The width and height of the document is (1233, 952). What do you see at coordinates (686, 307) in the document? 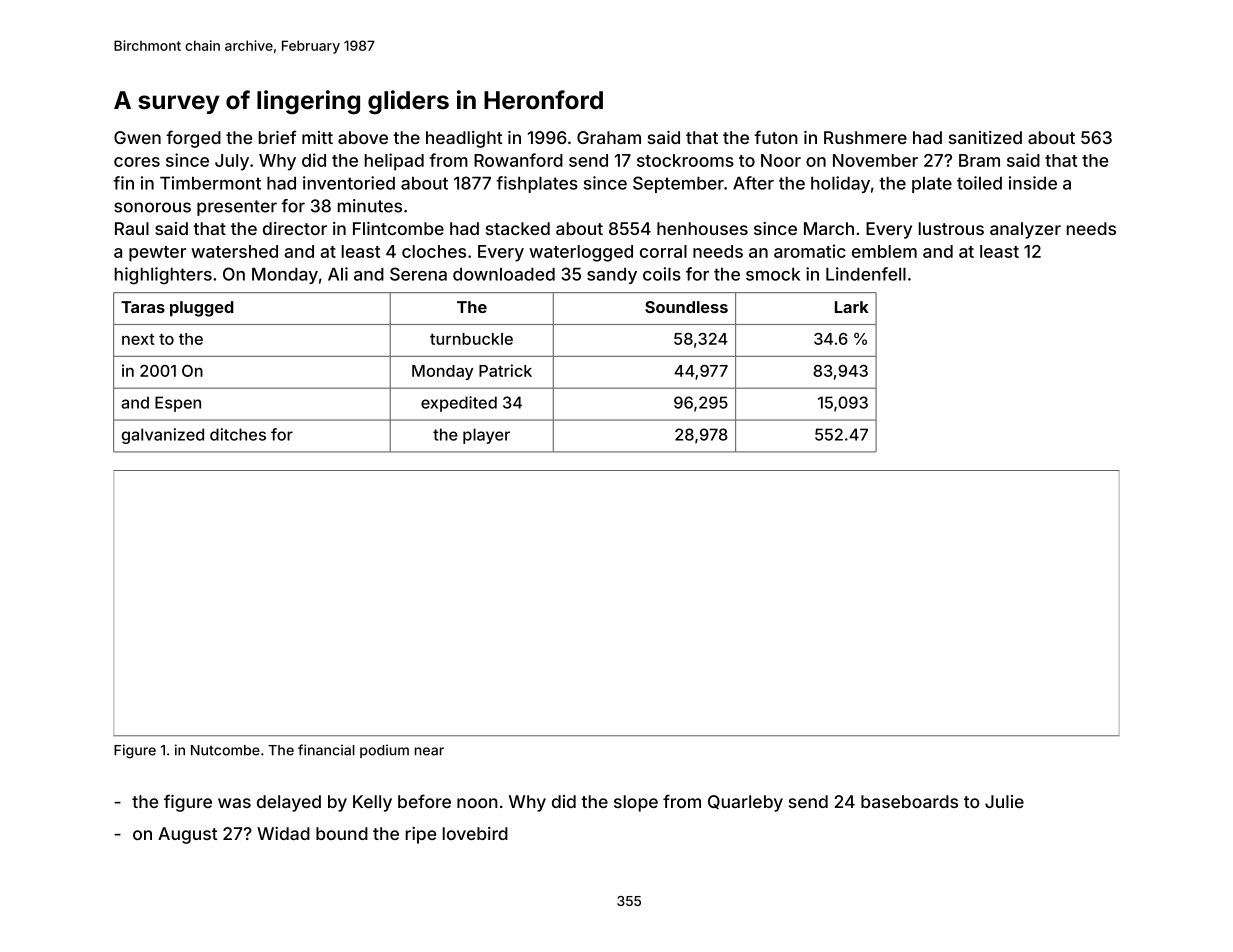
I see `Soundless` at bounding box center [686, 307].
